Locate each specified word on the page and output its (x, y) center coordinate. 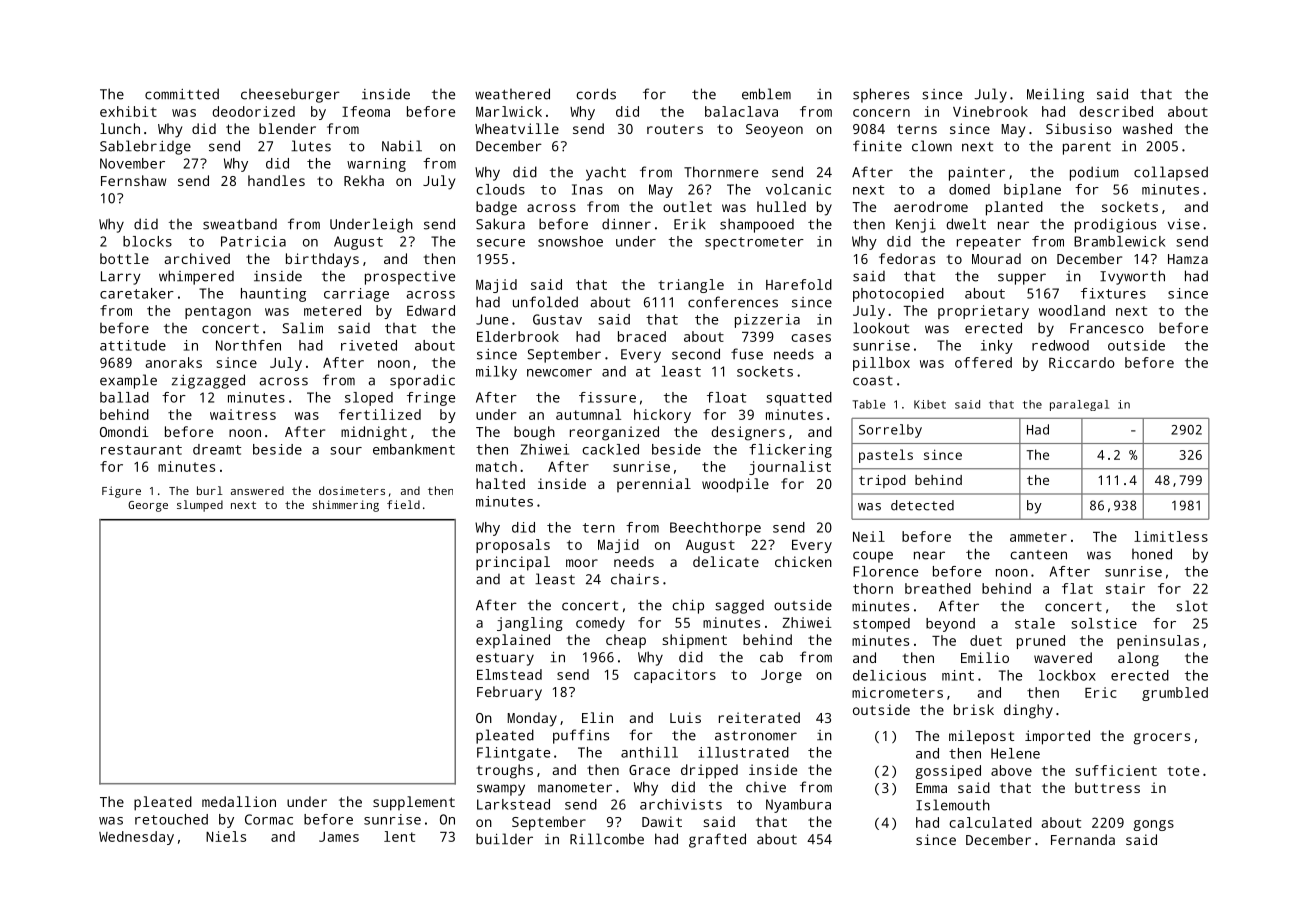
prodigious (1115, 225)
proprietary (983, 312)
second (696, 354)
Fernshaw (133, 180)
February (509, 693)
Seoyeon (774, 131)
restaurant (141, 450)
